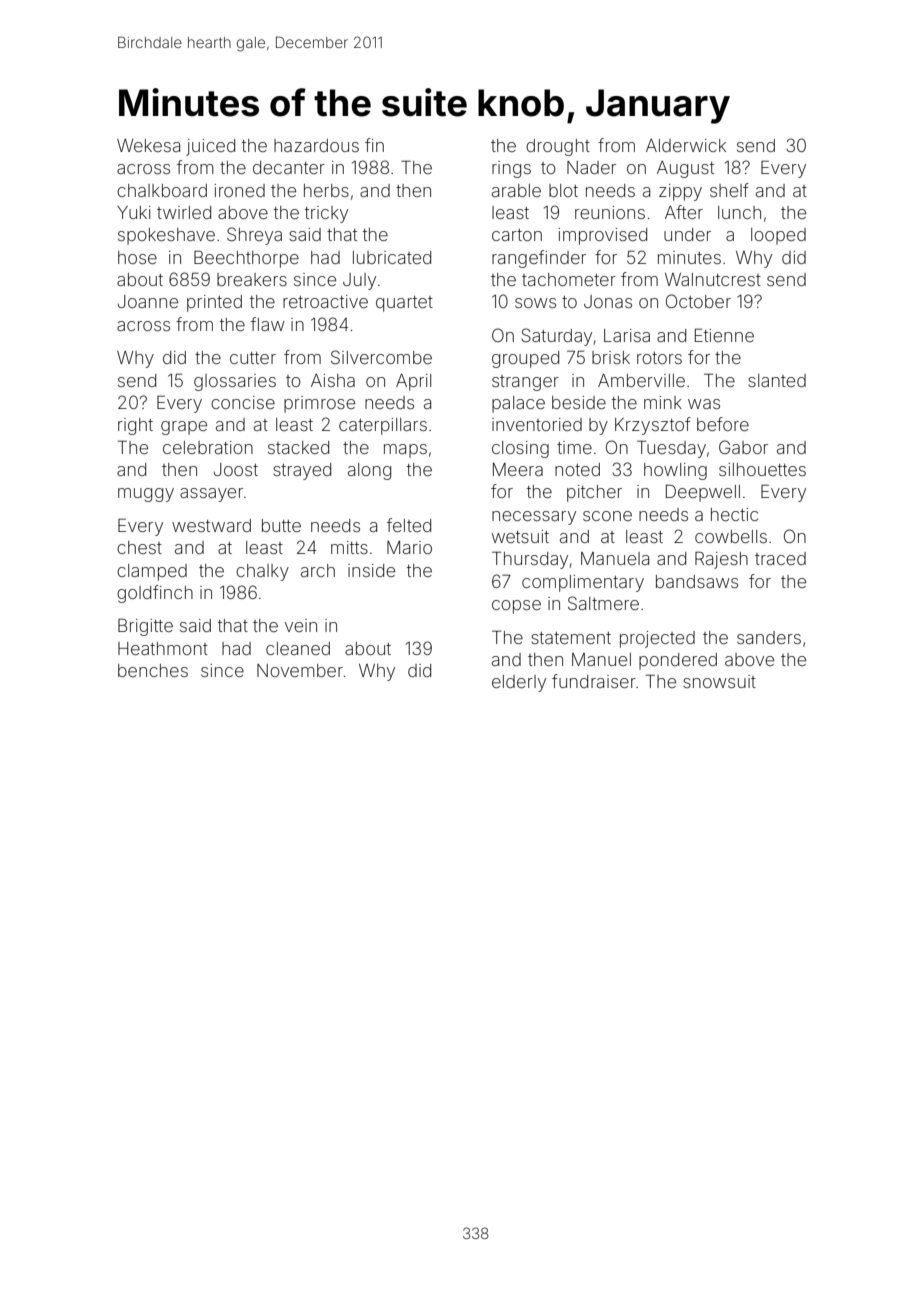 Image resolution: width=924 pixels, height=1311 pixels. What do you see at coordinates (734, 514) in the page?
I see `hectic` at bounding box center [734, 514].
